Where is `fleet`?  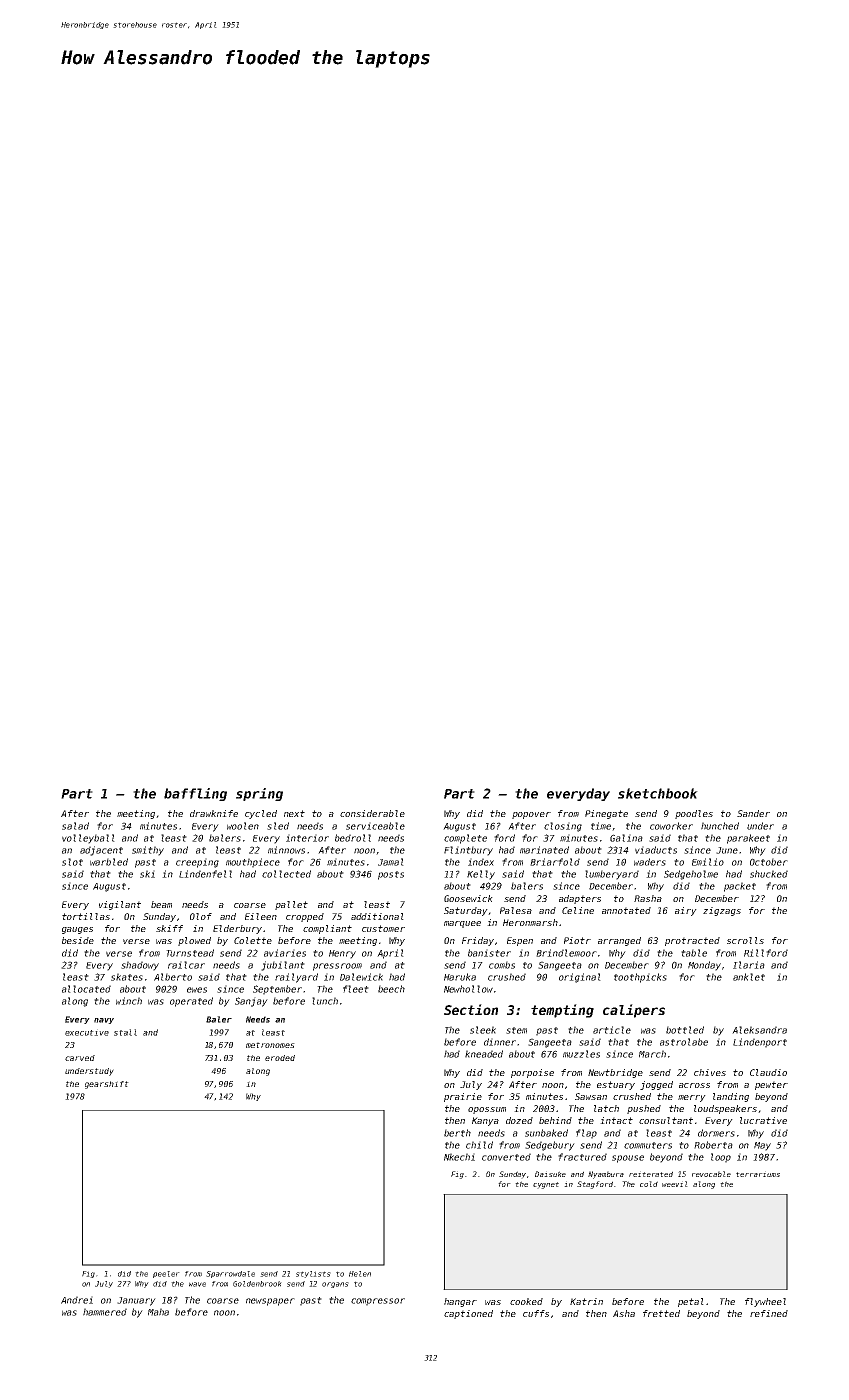
fleet is located at coordinates (356, 989).
